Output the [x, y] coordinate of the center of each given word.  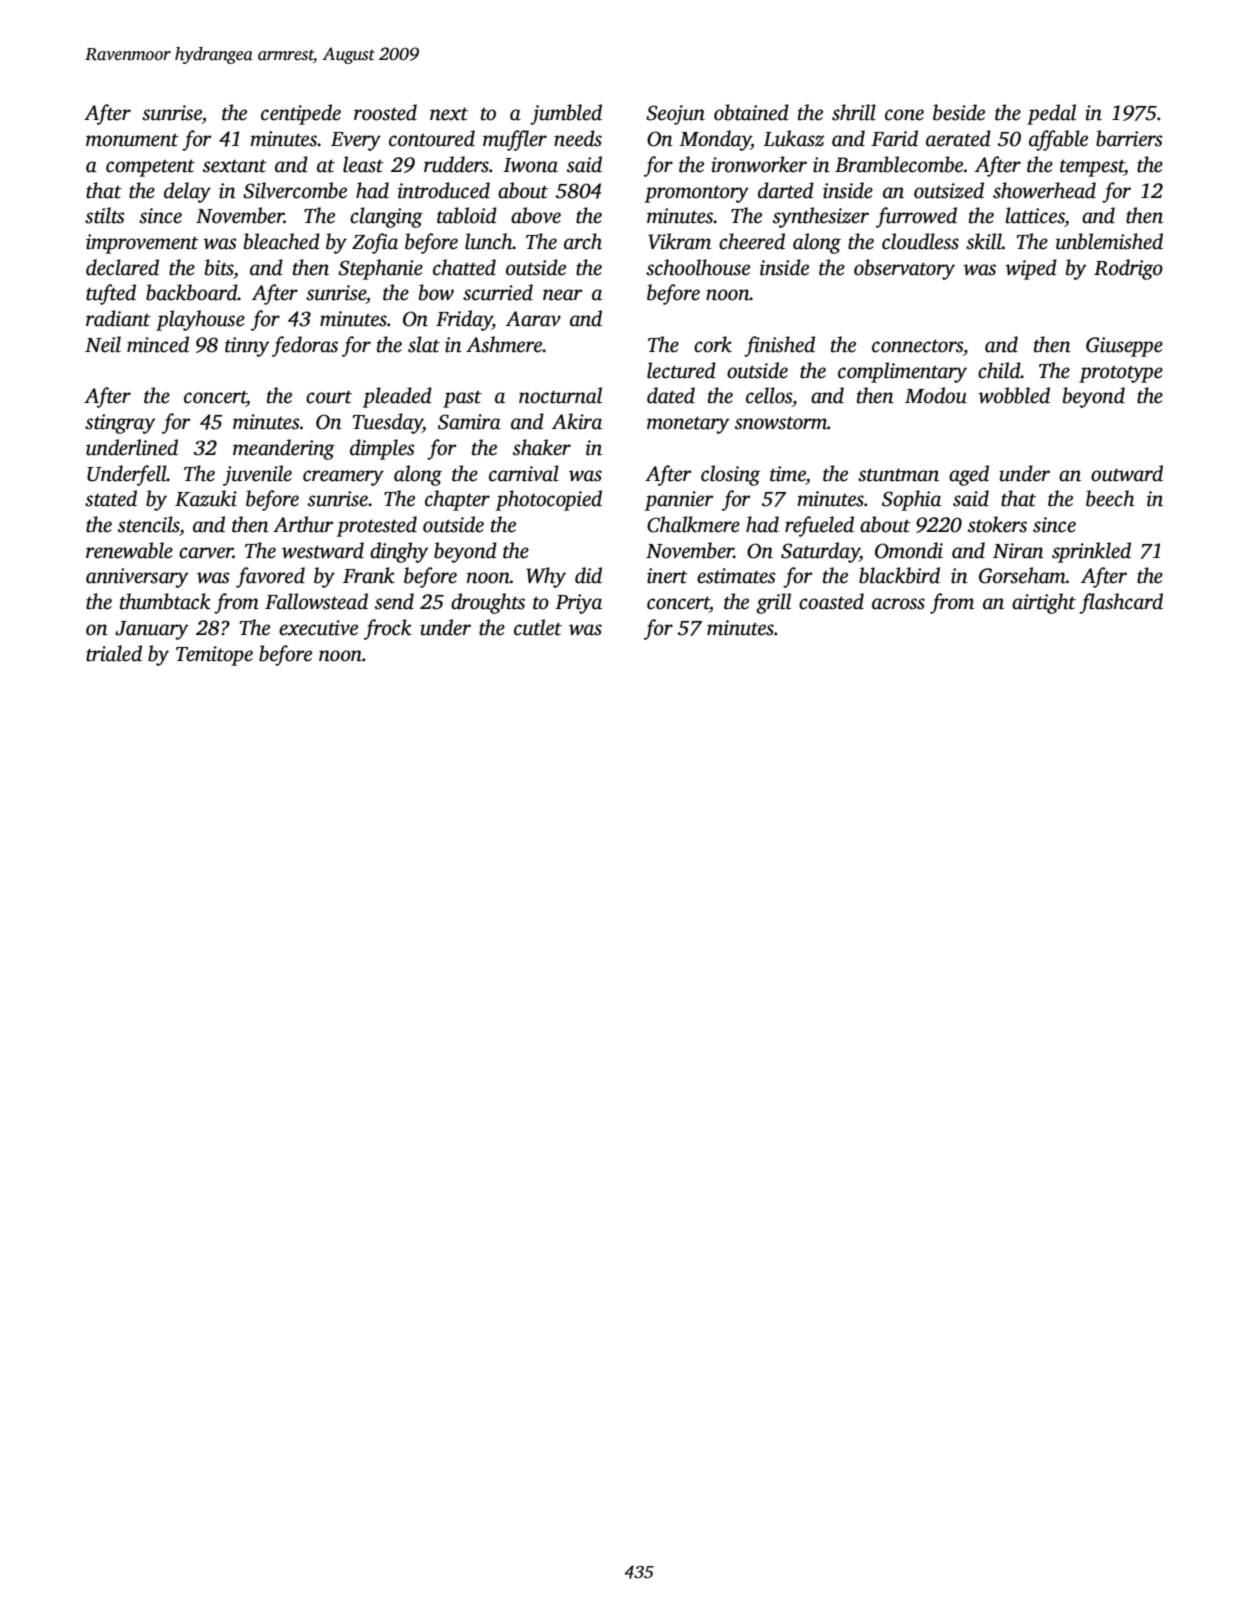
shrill [854, 112]
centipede [301, 114]
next [449, 114]
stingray [120, 424]
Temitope [214, 656]
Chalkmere [693, 524]
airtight [1044, 603]
